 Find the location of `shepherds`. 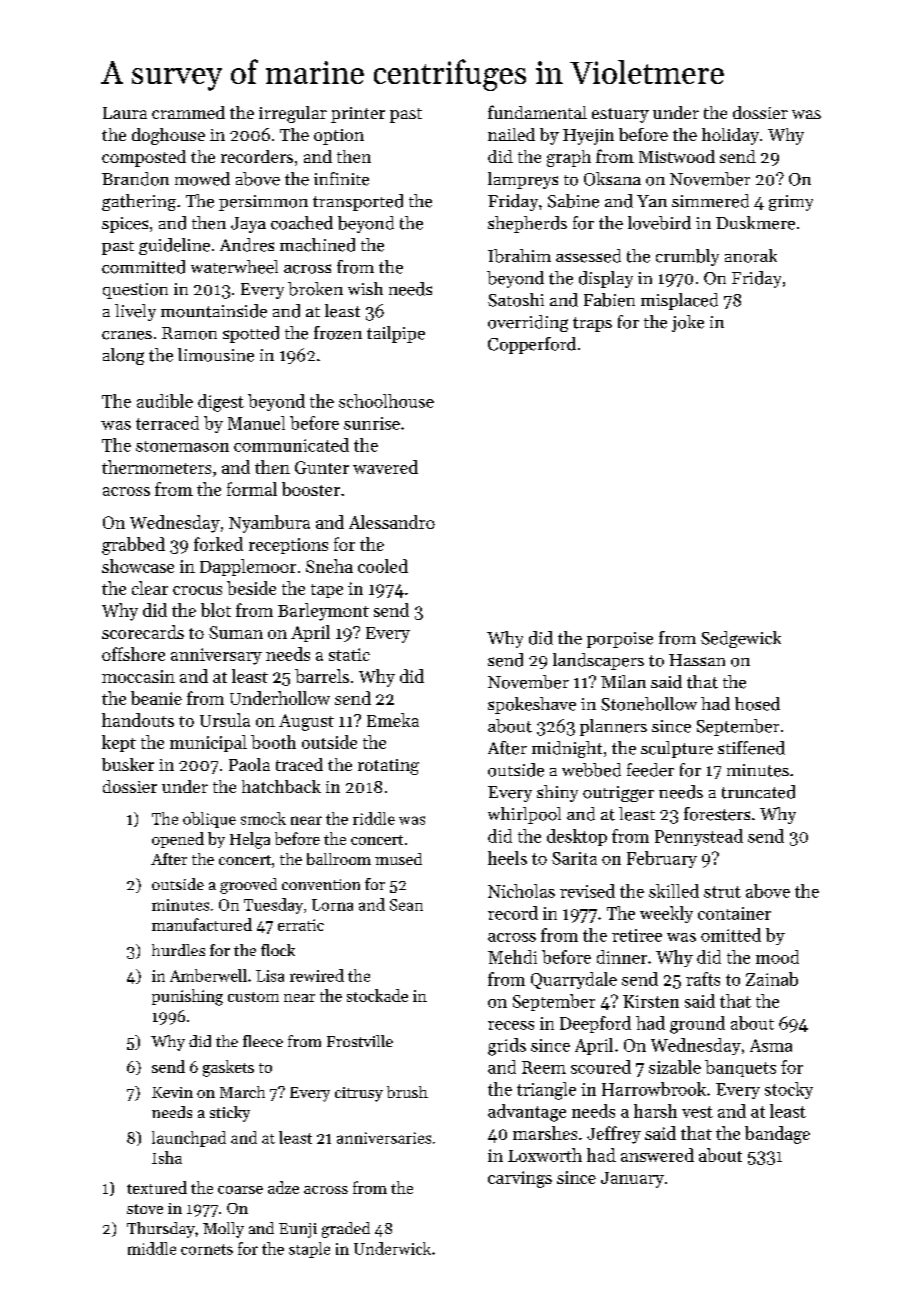

shepherds is located at coordinates (527, 224).
